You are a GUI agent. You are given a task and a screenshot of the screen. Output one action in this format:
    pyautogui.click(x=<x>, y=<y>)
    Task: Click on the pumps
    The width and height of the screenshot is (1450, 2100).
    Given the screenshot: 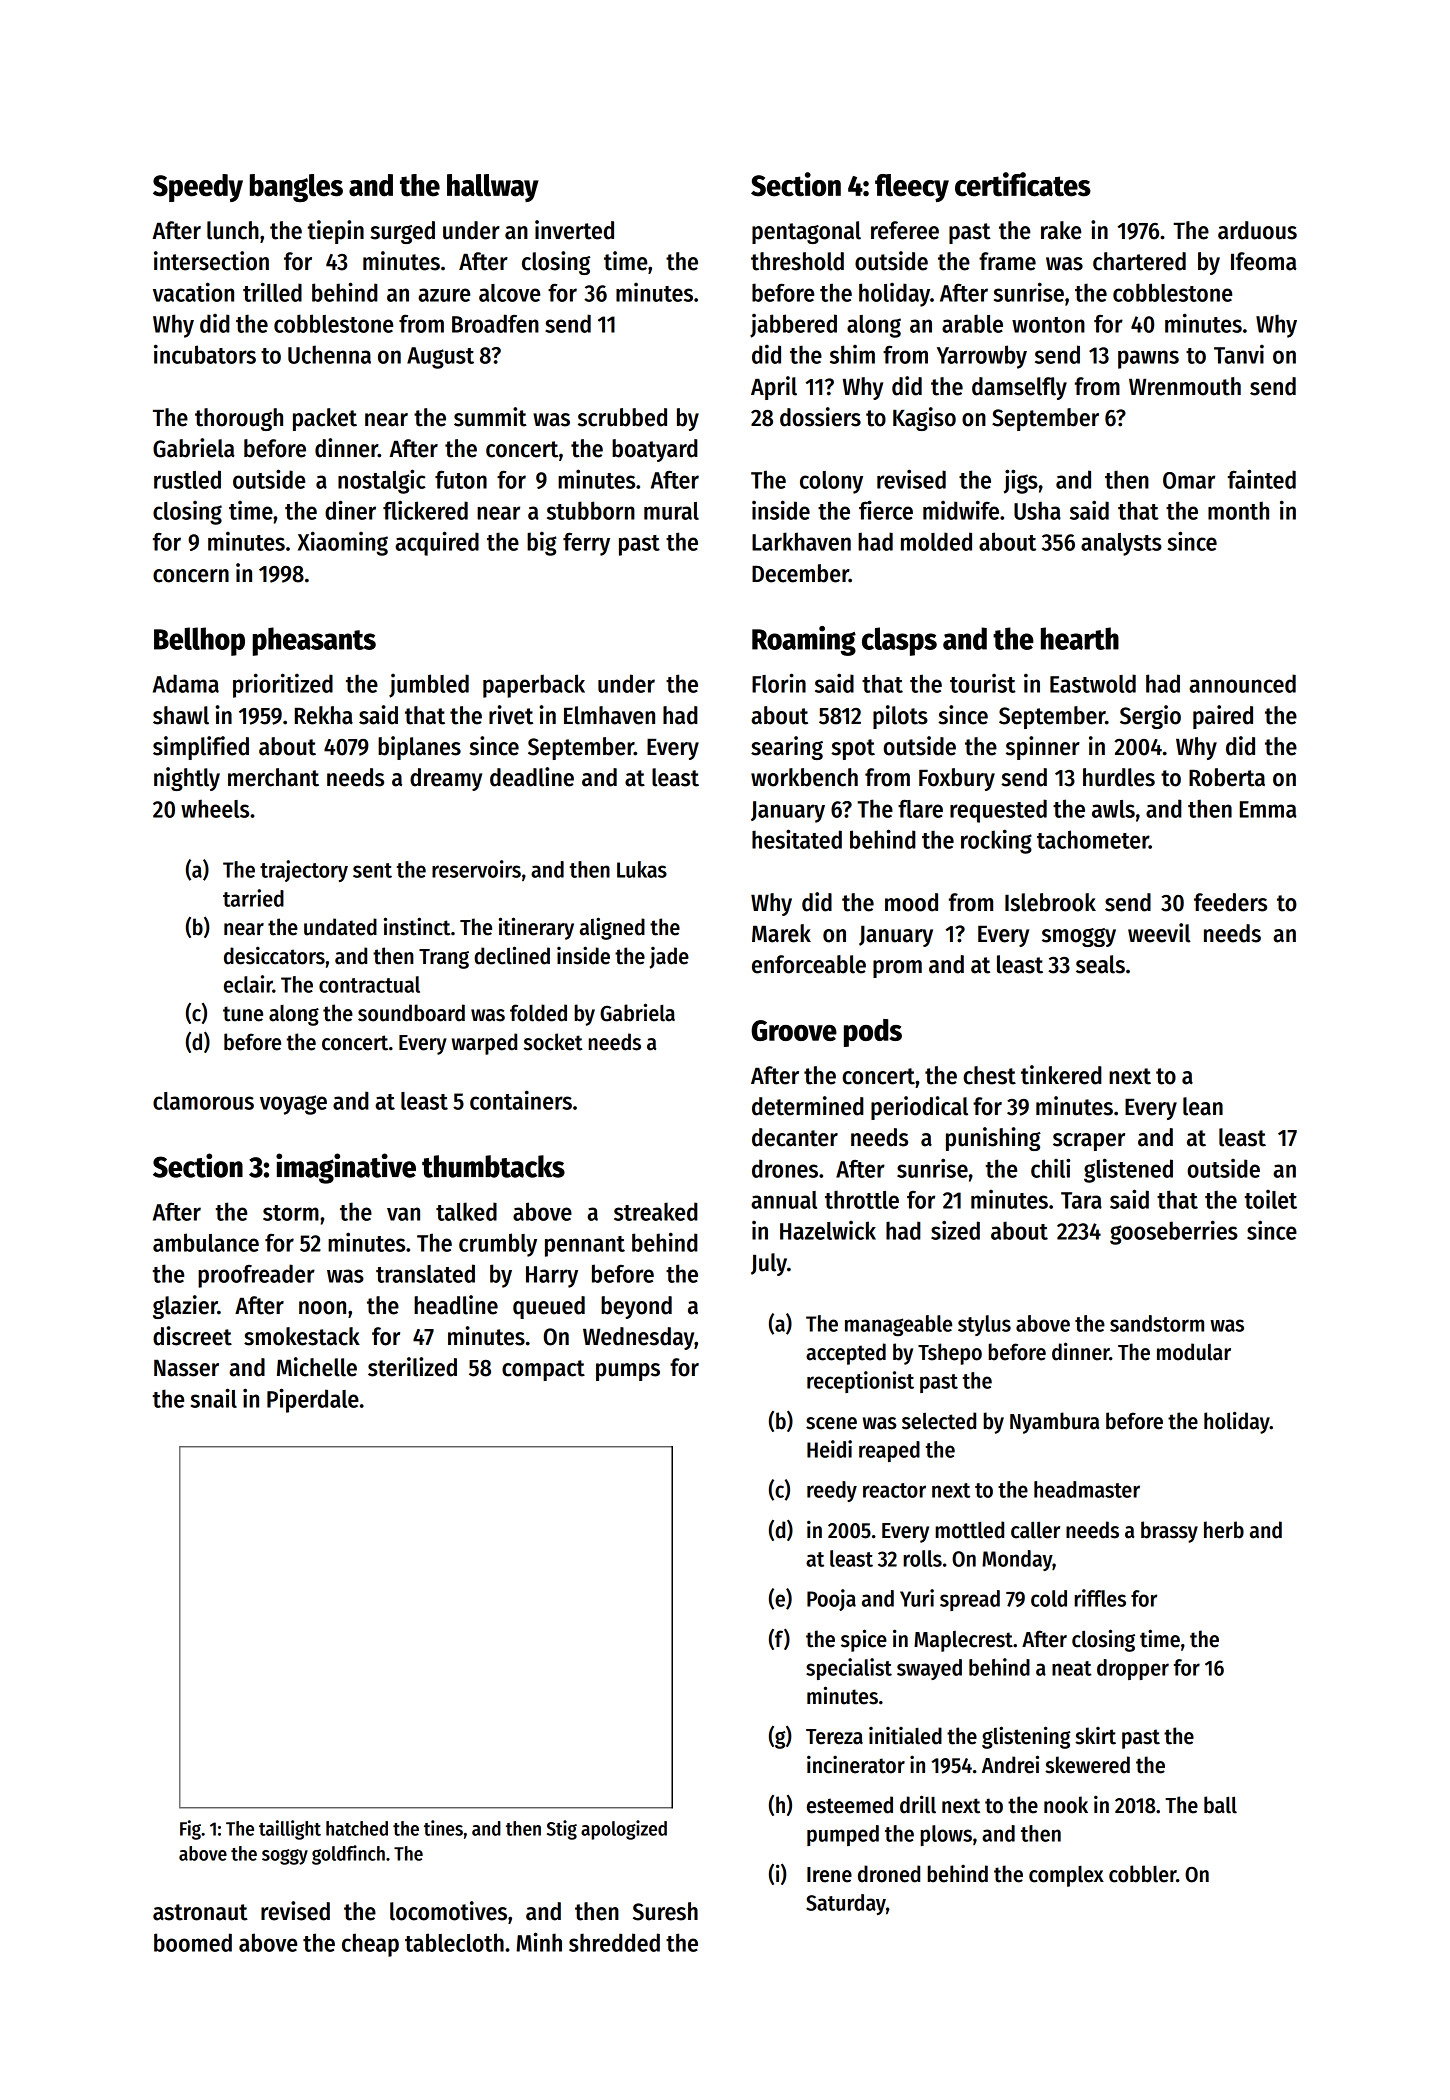 What is the action you would take?
    pyautogui.click(x=628, y=1372)
